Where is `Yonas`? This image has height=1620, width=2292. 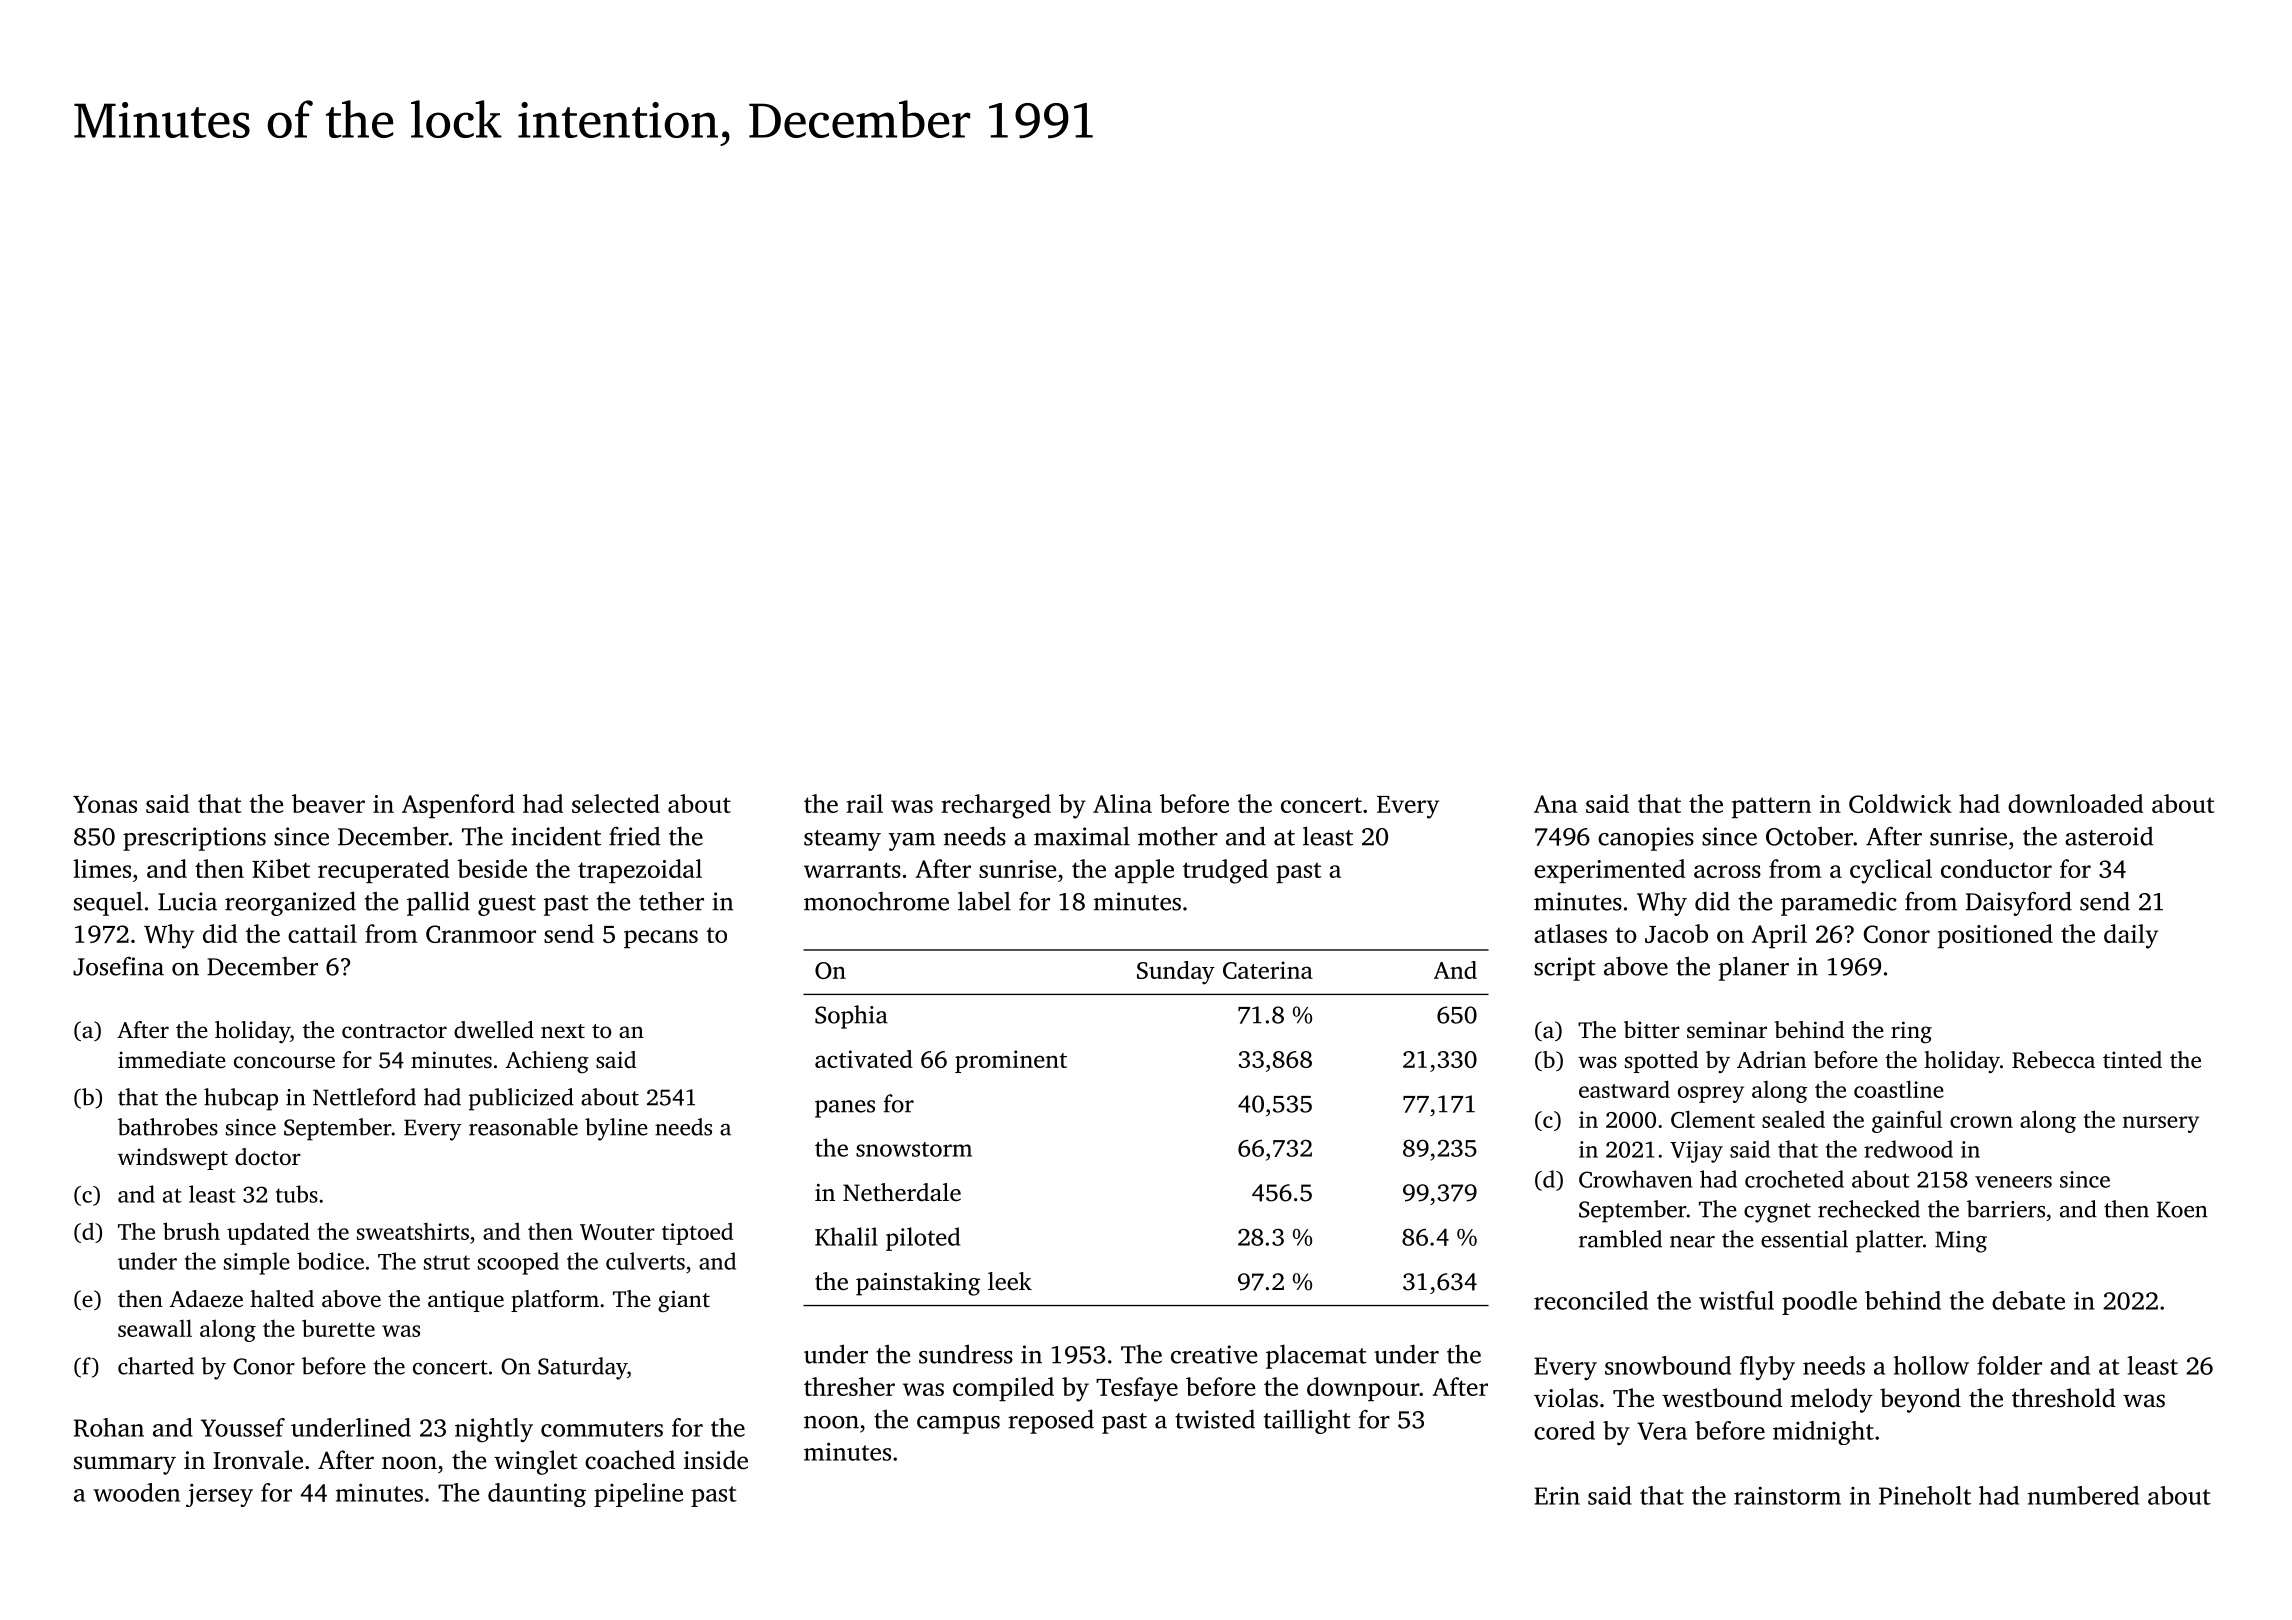
Yonas is located at coordinates (105, 804).
